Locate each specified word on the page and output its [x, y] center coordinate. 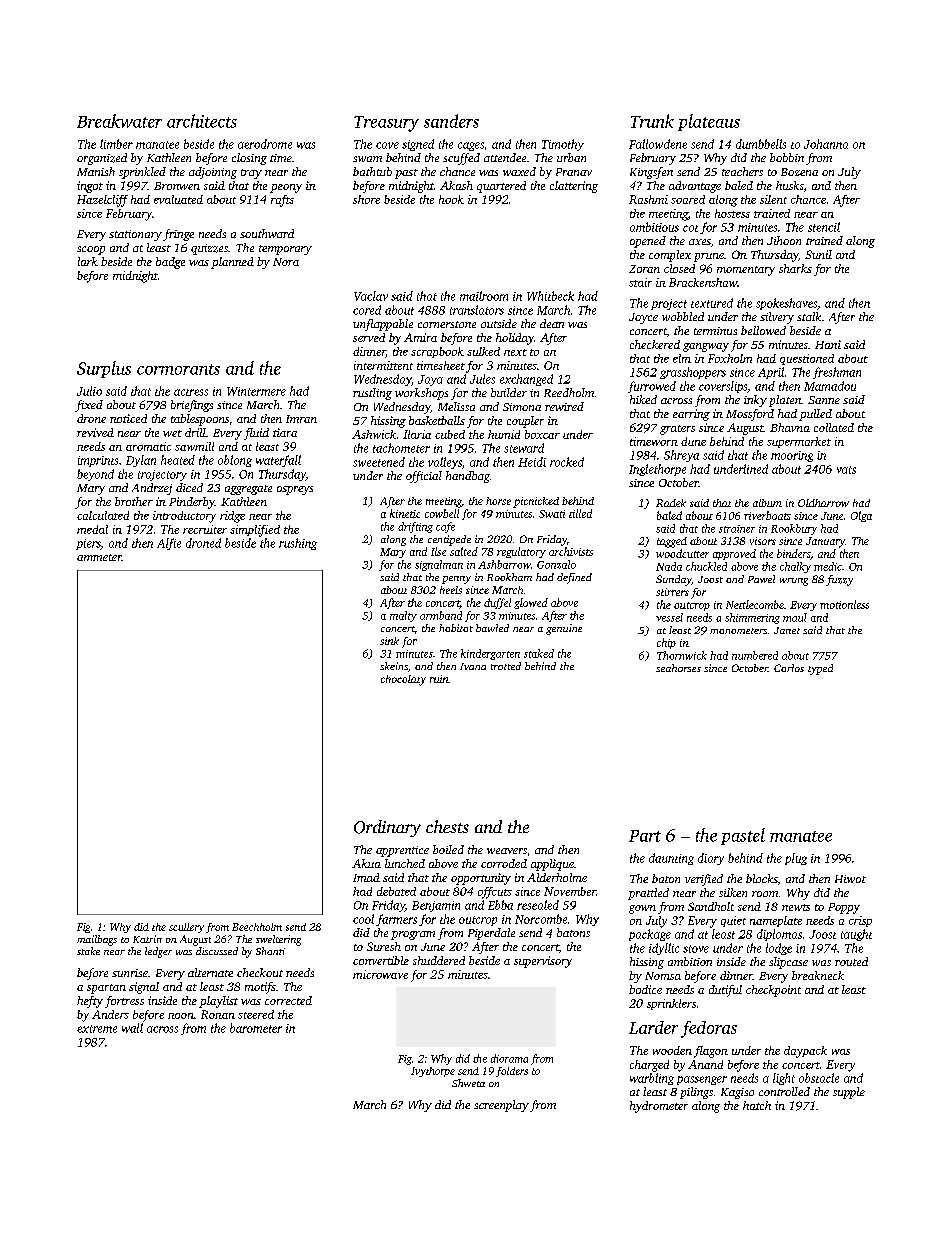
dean [552, 323]
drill [195, 432]
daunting [671, 859]
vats [846, 470]
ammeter [99, 557]
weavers [507, 851]
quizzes [209, 249]
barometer [256, 1028]
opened [648, 242]
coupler [525, 422]
